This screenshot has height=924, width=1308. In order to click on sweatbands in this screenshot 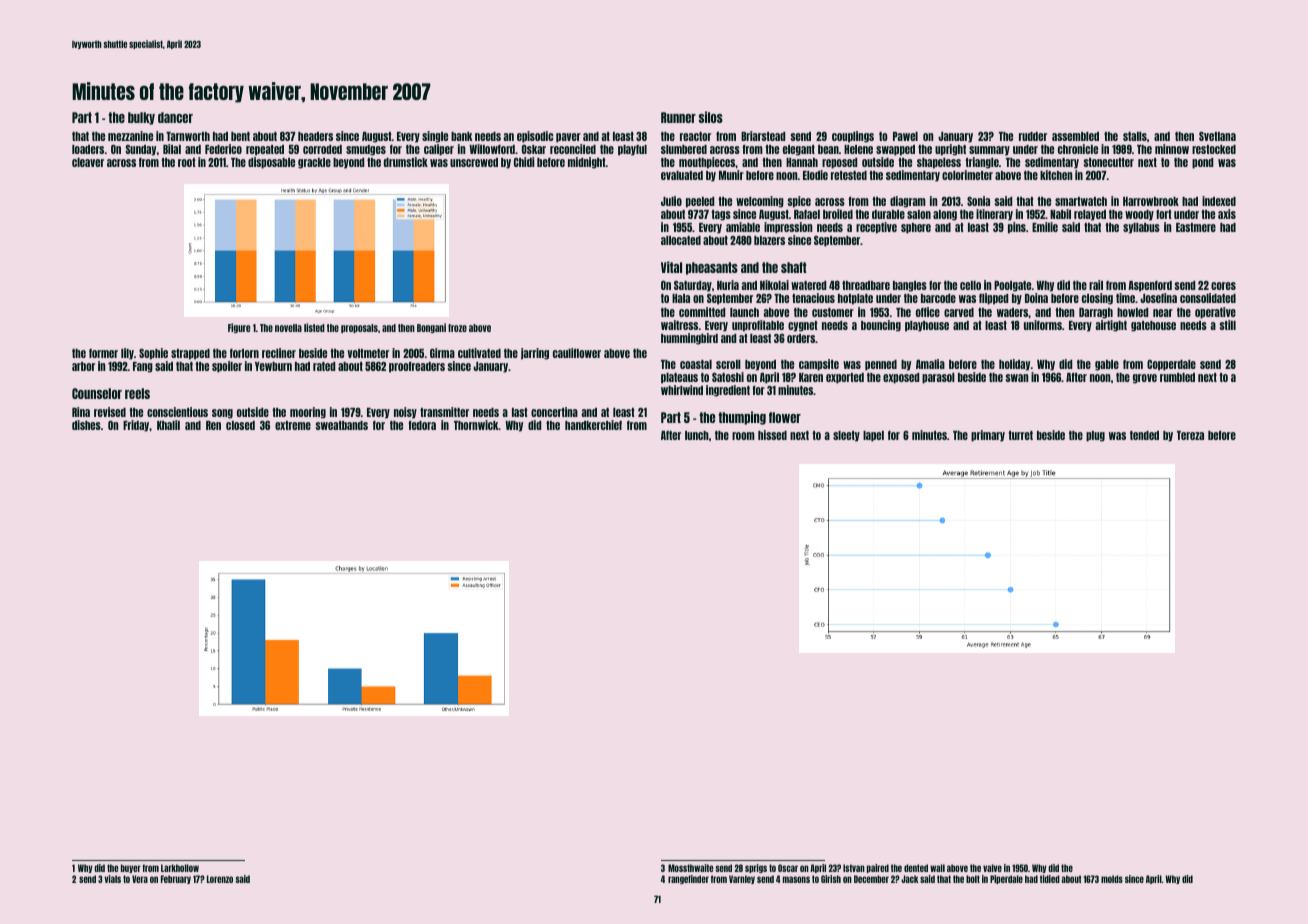, I will do `click(341, 425)`.
